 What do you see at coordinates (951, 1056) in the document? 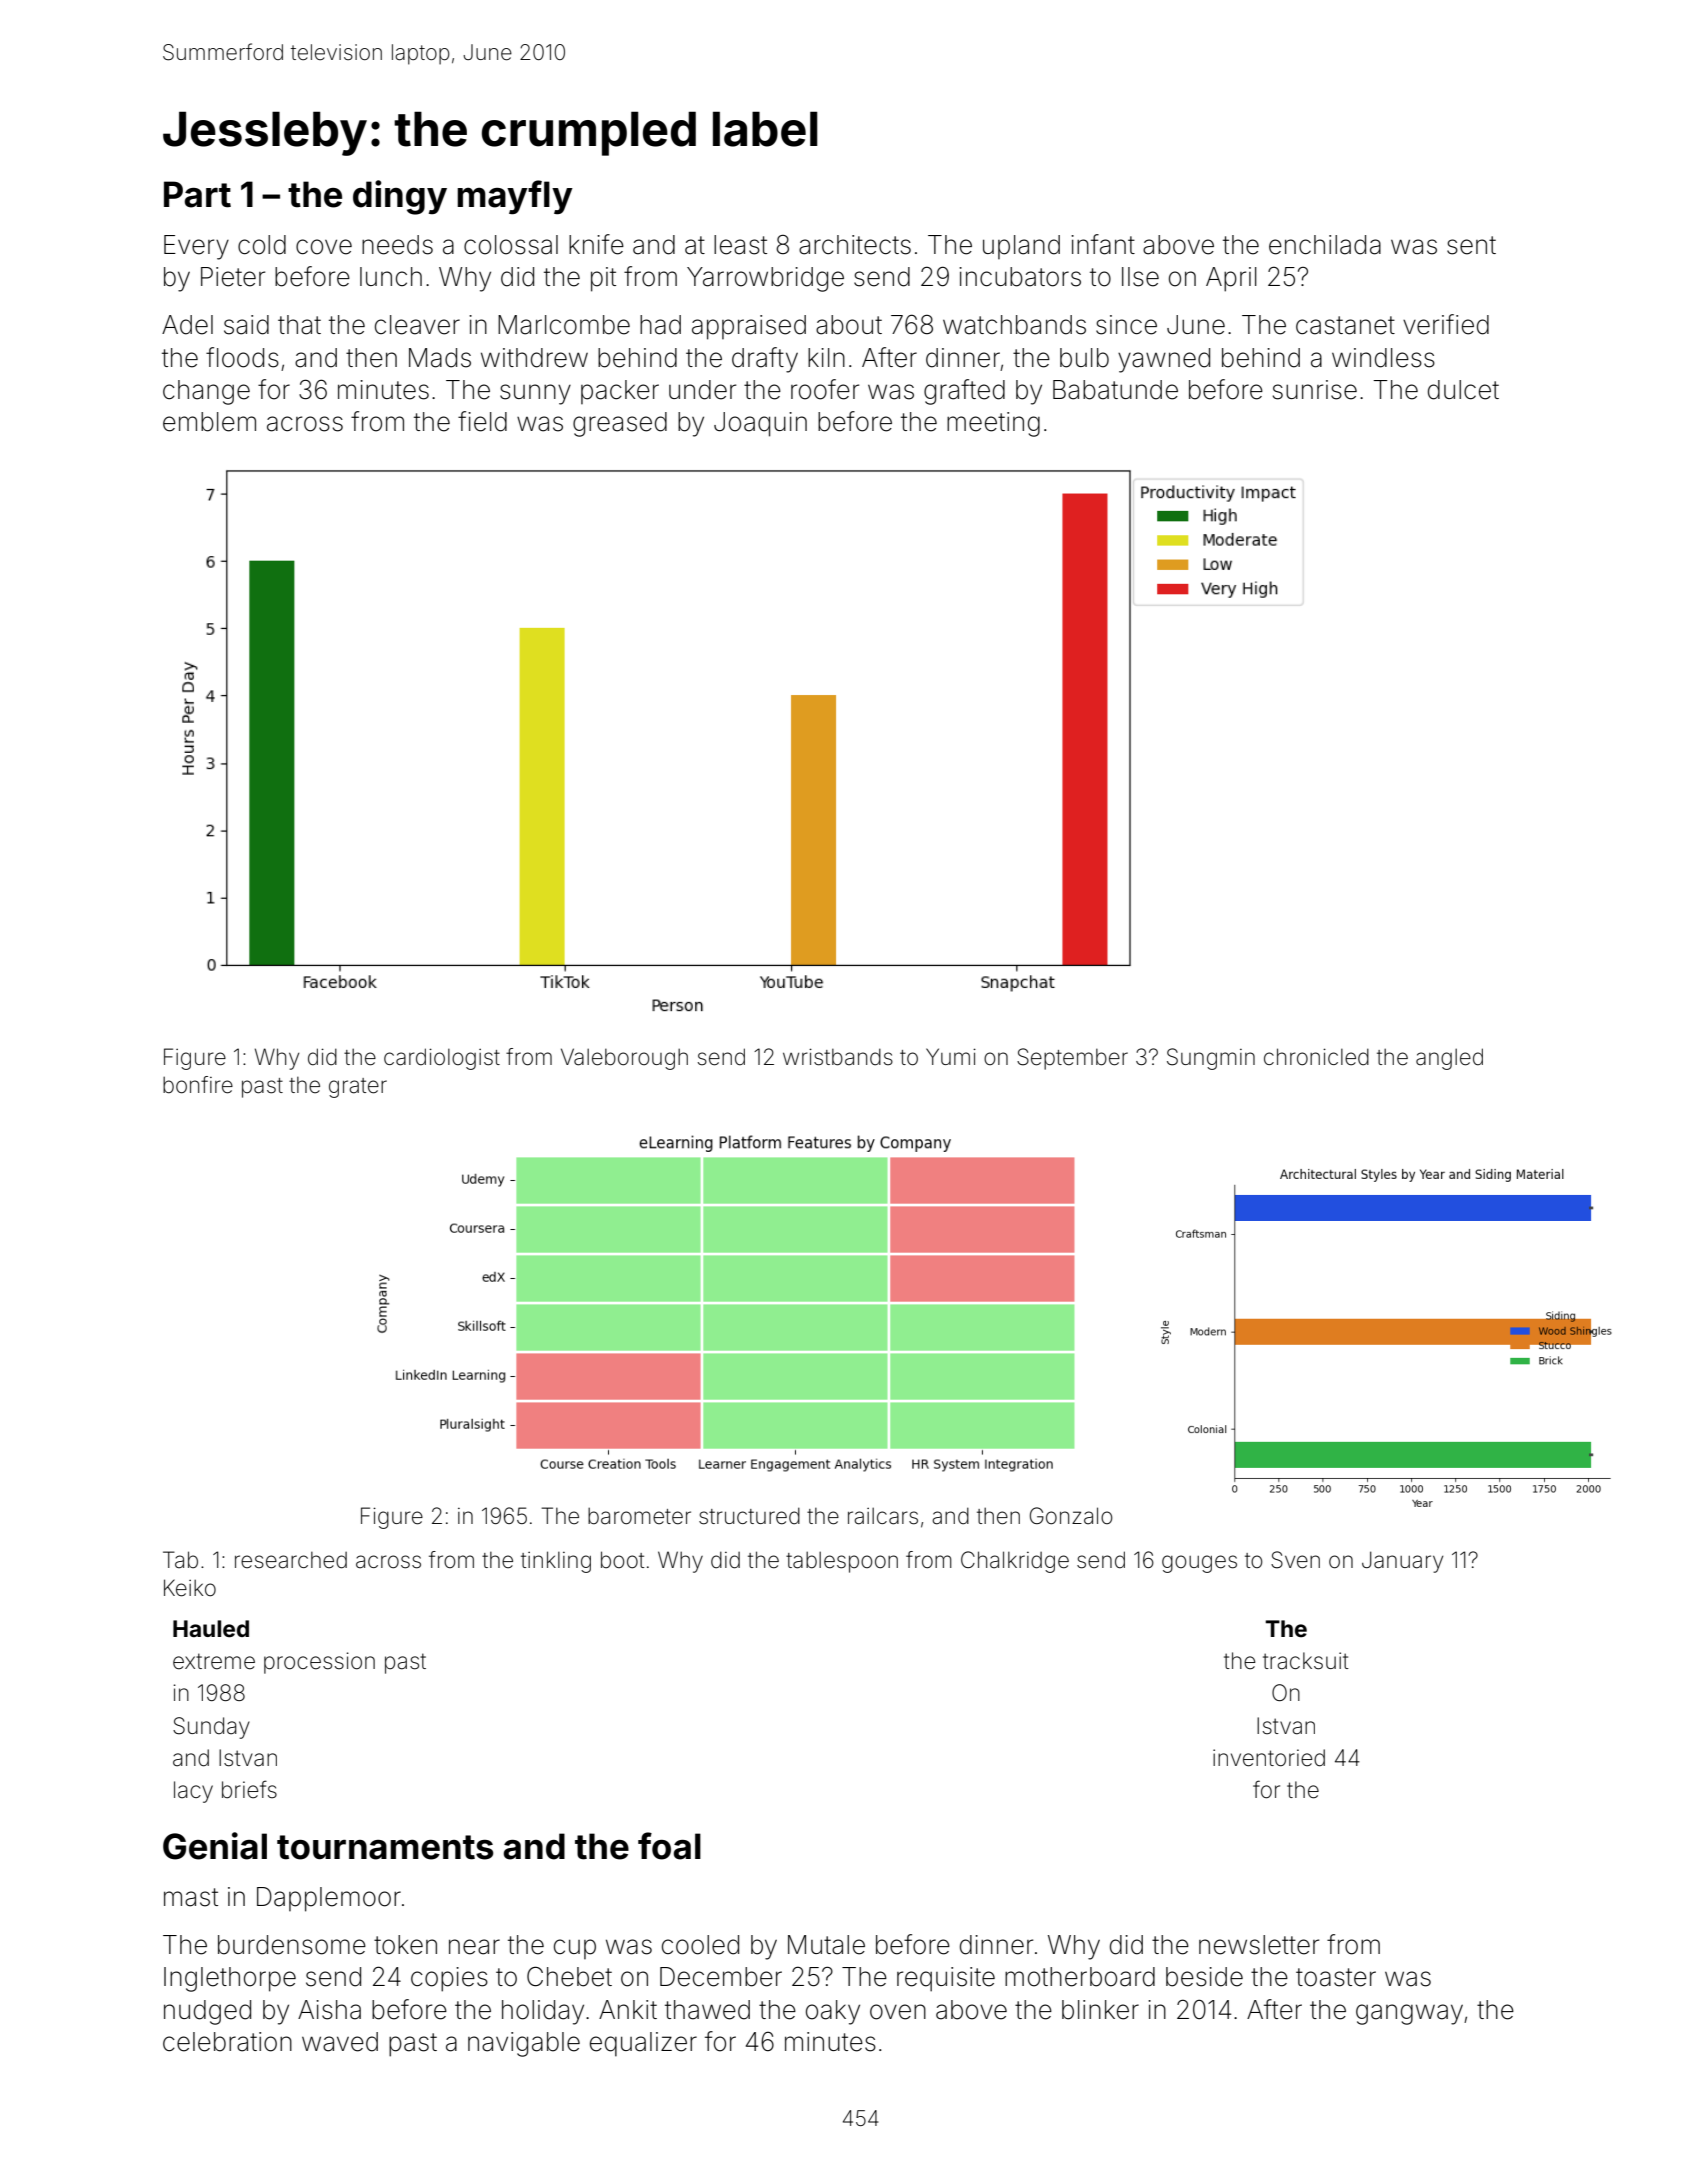
I see `Yumi` at bounding box center [951, 1056].
